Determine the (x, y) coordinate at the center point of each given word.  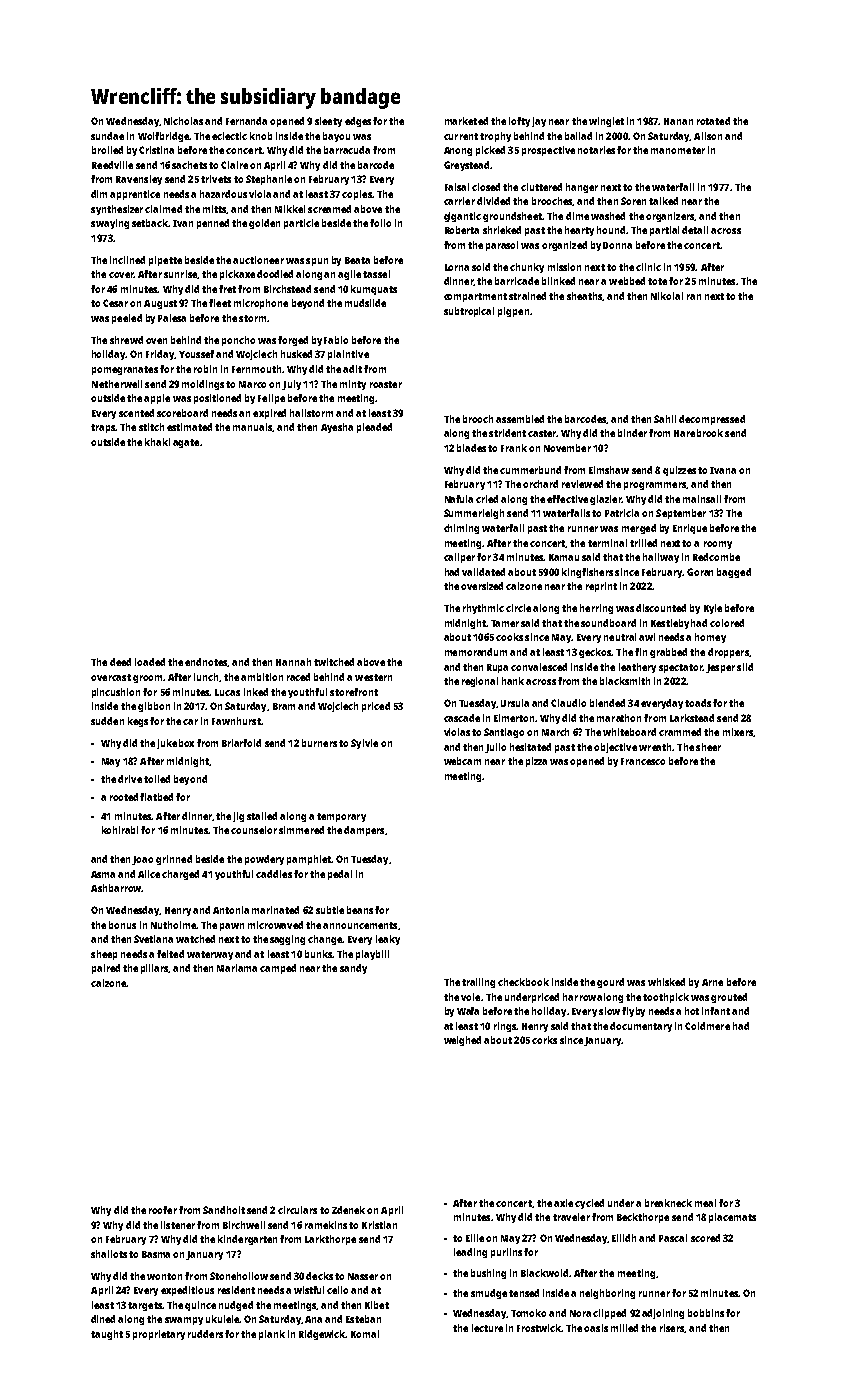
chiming (461, 529)
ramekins (326, 1225)
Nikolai (667, 296)
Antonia (231, 910)
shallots (109, 1254)
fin (641, 652)
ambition (262, 677)
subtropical (469, 312)
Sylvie (364, 744)
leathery (637, 668)
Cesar (115, 303)
